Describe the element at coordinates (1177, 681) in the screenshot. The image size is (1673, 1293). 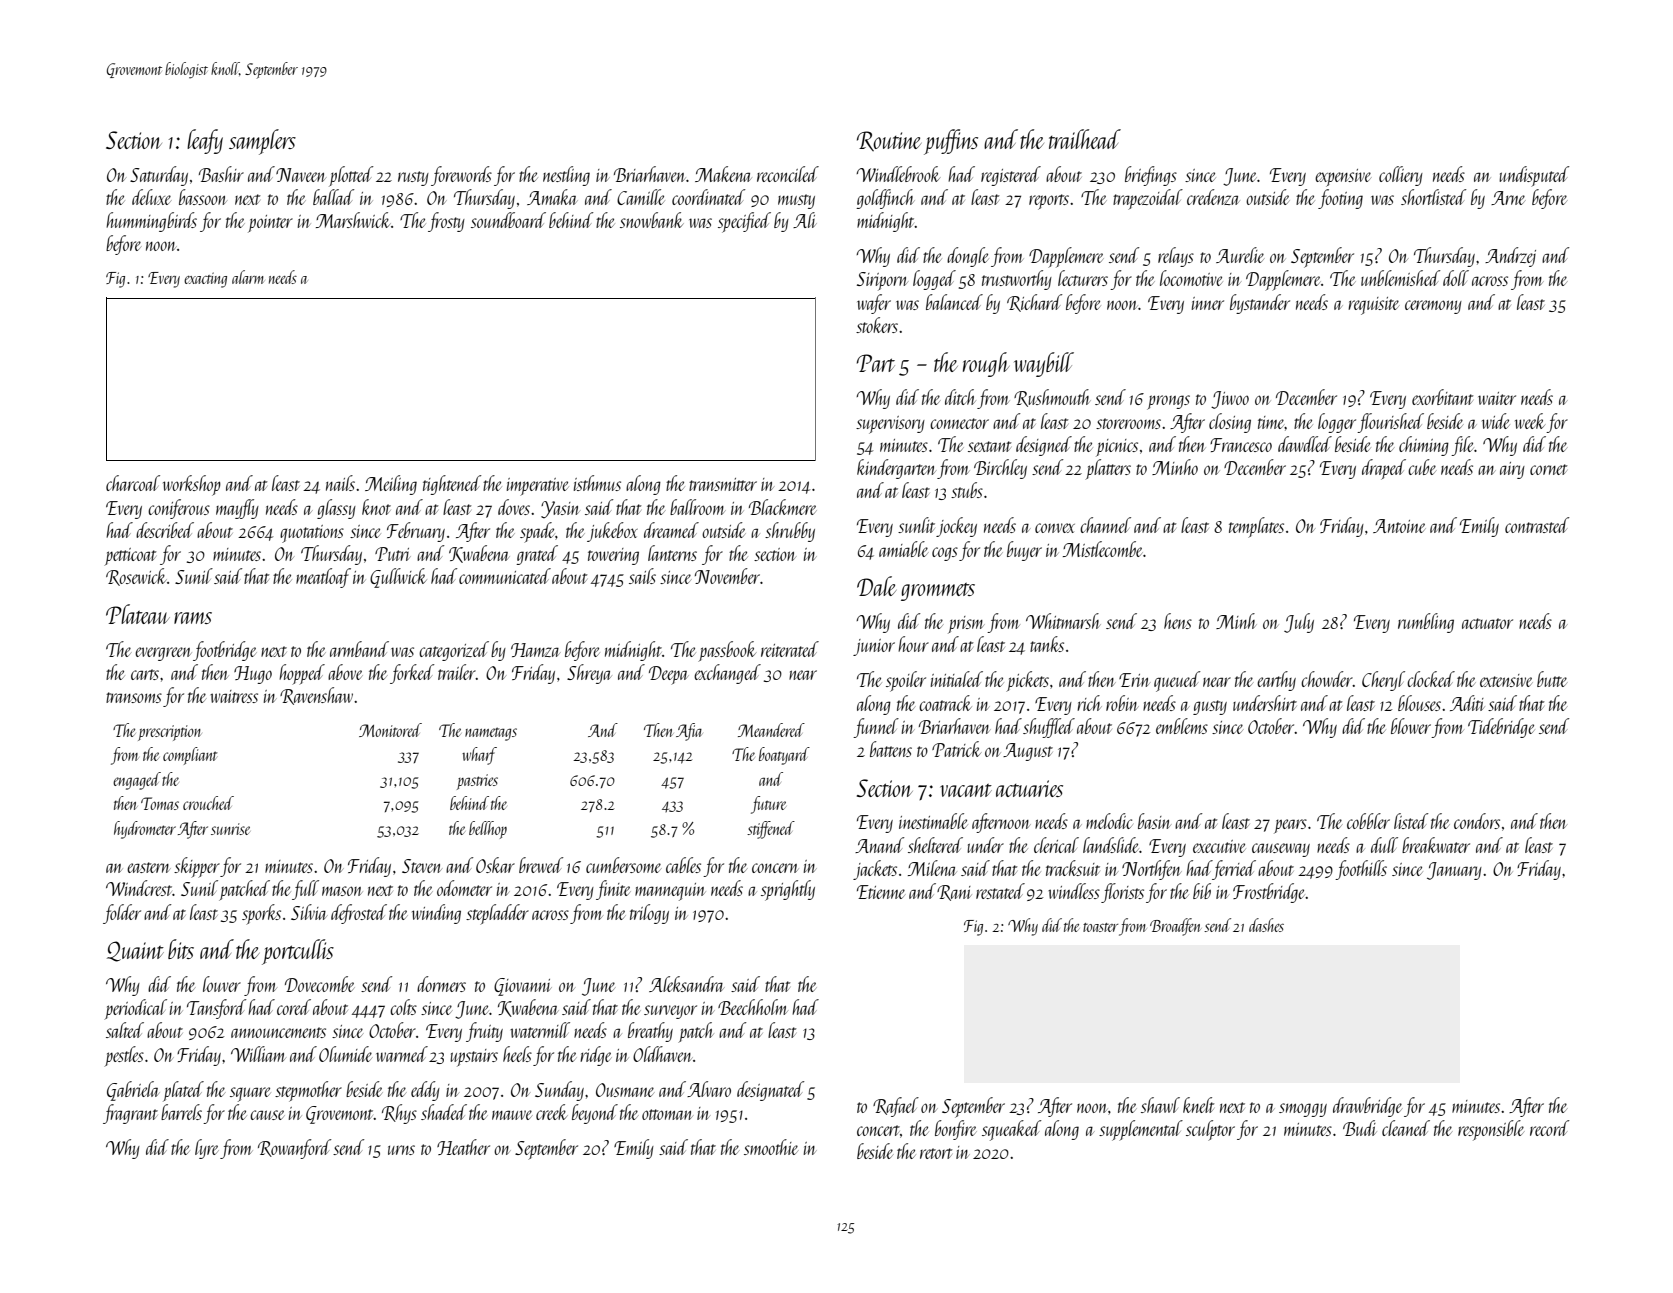
I see `queued` at that location.
